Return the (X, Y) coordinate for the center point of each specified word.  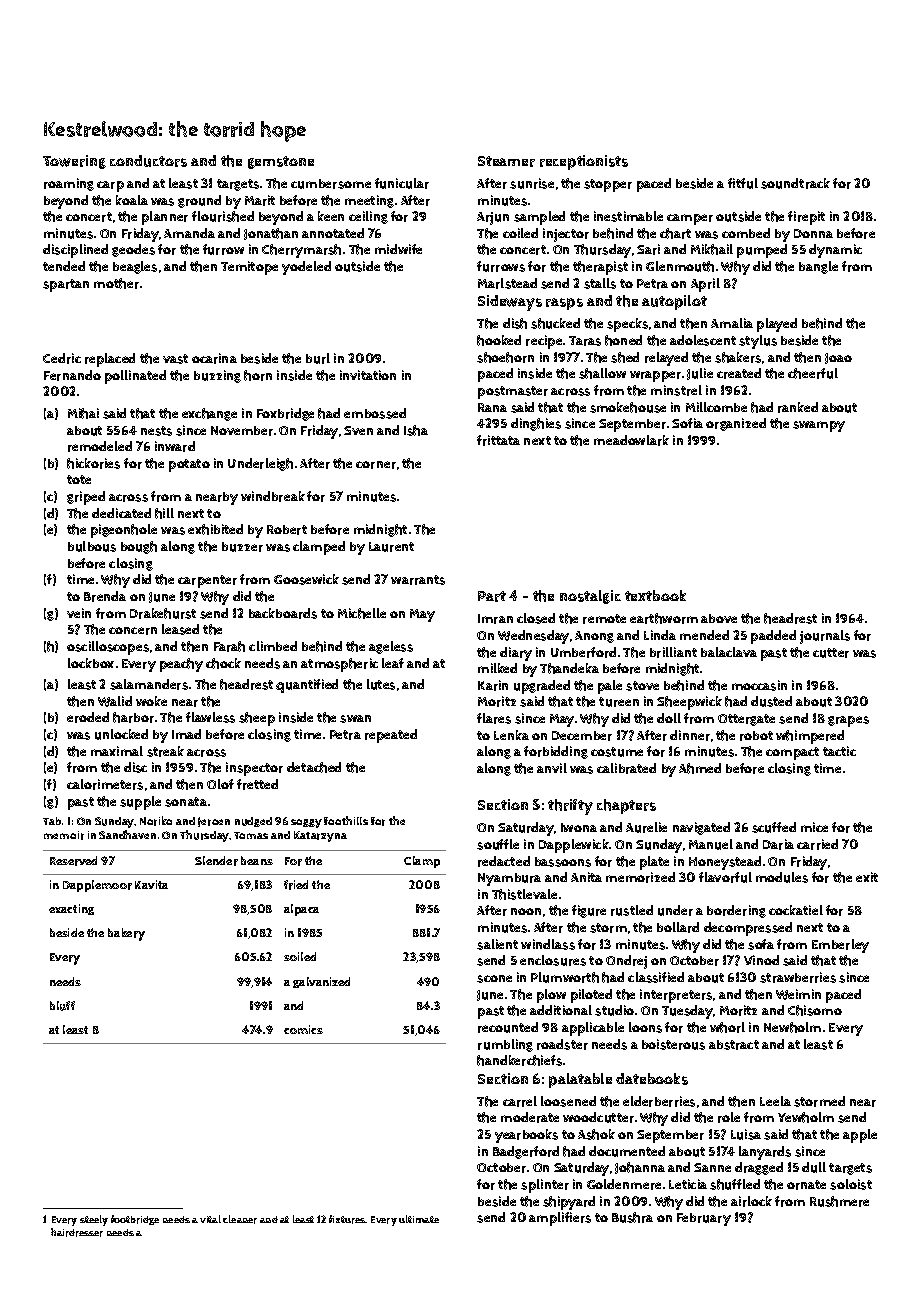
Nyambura (509, 879)
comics (303, 1029)
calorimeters (105, 784)
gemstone (281, 162)
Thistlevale (524, 894)
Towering (74, 162)
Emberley (840, 946)
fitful (743, 183)
